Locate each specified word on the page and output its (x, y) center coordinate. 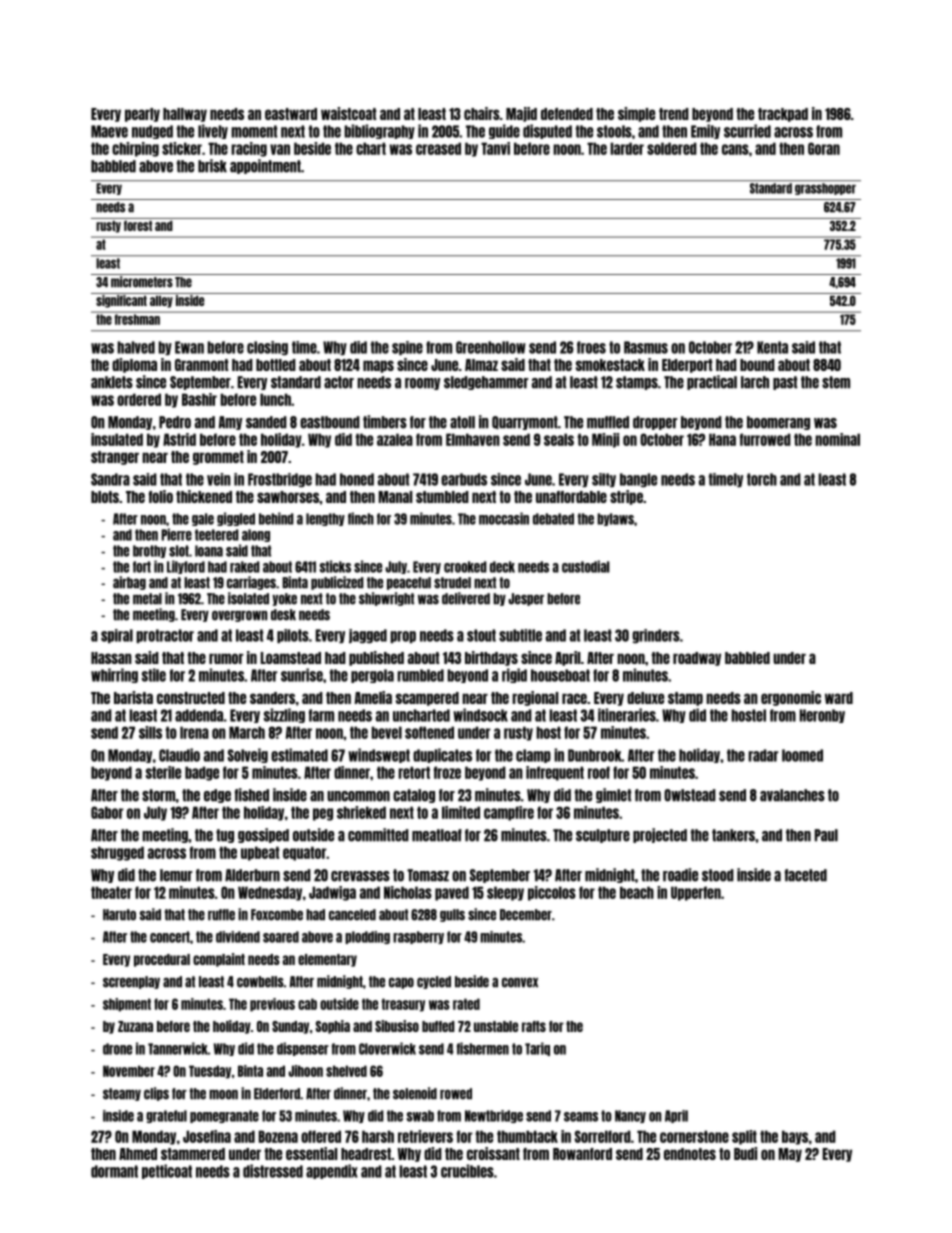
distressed (273, 1171)
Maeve (109, 131)
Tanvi (495, 148)
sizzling (284, 715)
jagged (368, 636)
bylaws (615, 519)
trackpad (783, 115)
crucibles (467, 1171)
